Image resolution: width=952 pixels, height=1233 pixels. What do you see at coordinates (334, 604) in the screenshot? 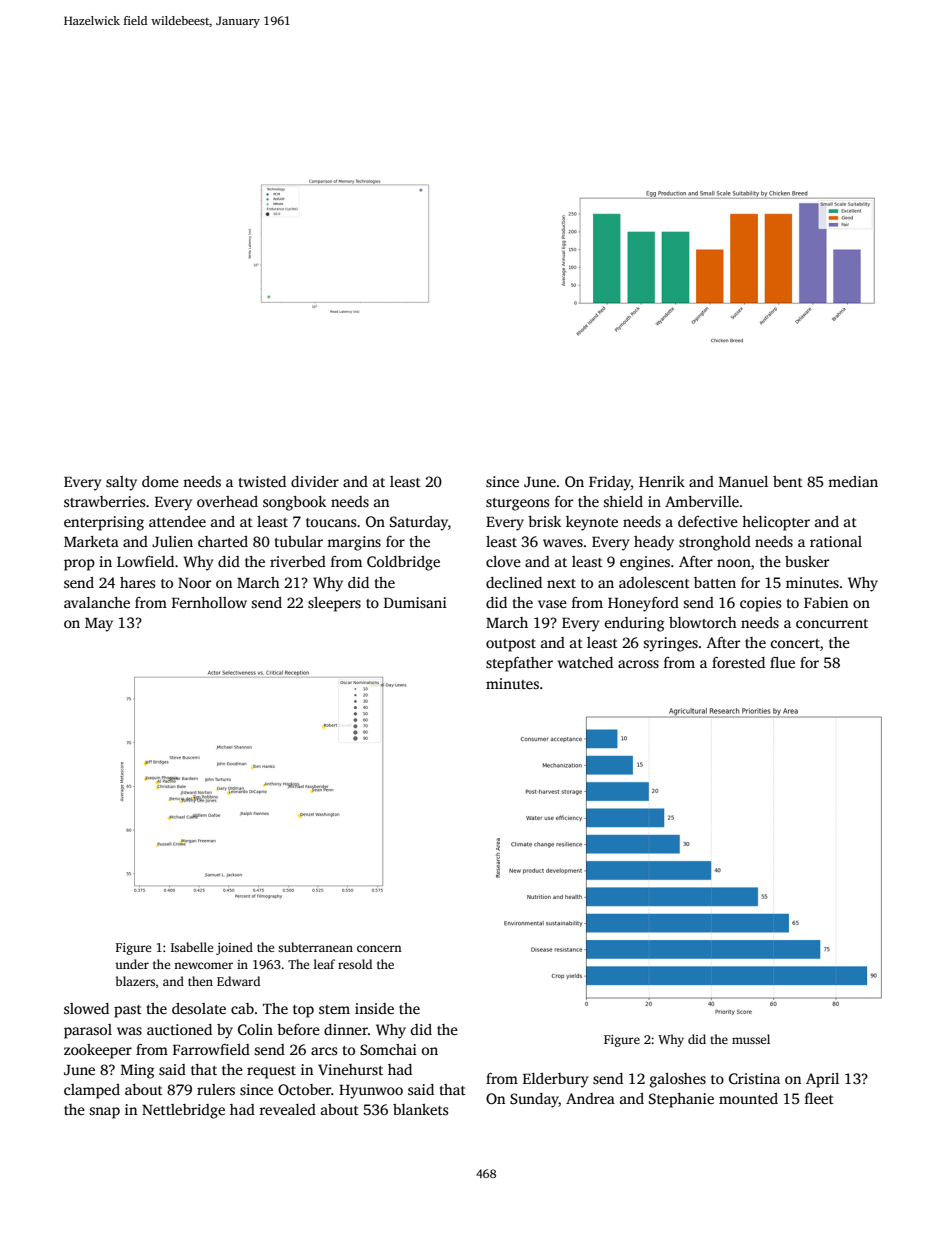
I see `sleepers` at bounding box center [334, 604].
